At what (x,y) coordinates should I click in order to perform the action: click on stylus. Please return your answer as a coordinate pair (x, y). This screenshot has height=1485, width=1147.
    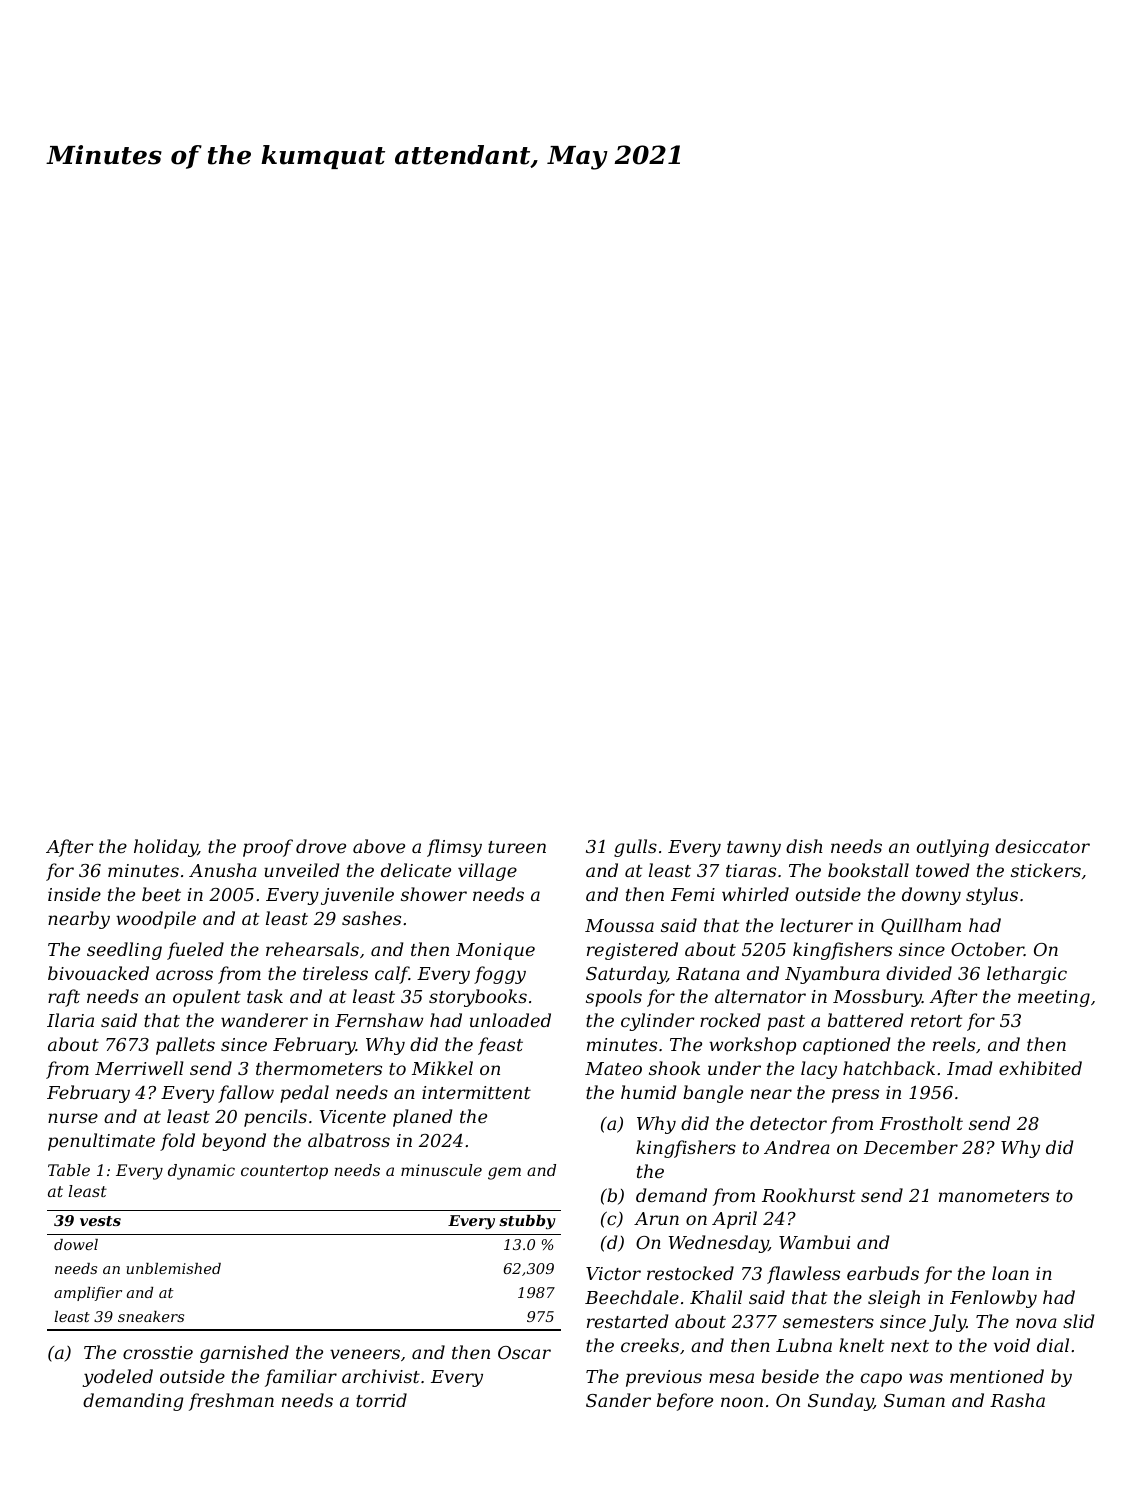
    Looking at the image, I should click on (992, 896).
